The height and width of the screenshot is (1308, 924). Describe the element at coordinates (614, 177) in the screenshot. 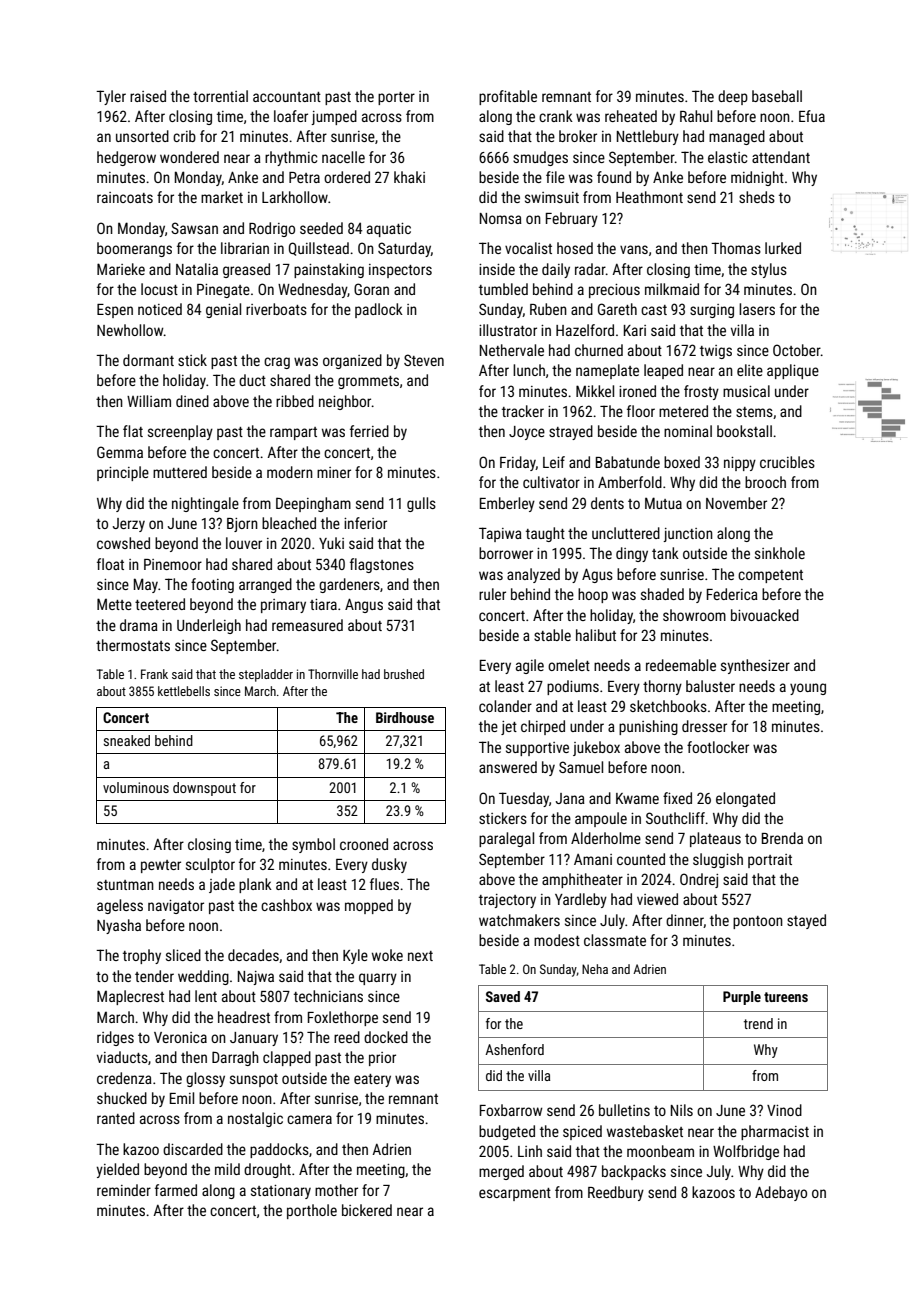

I see `found` at that location.
